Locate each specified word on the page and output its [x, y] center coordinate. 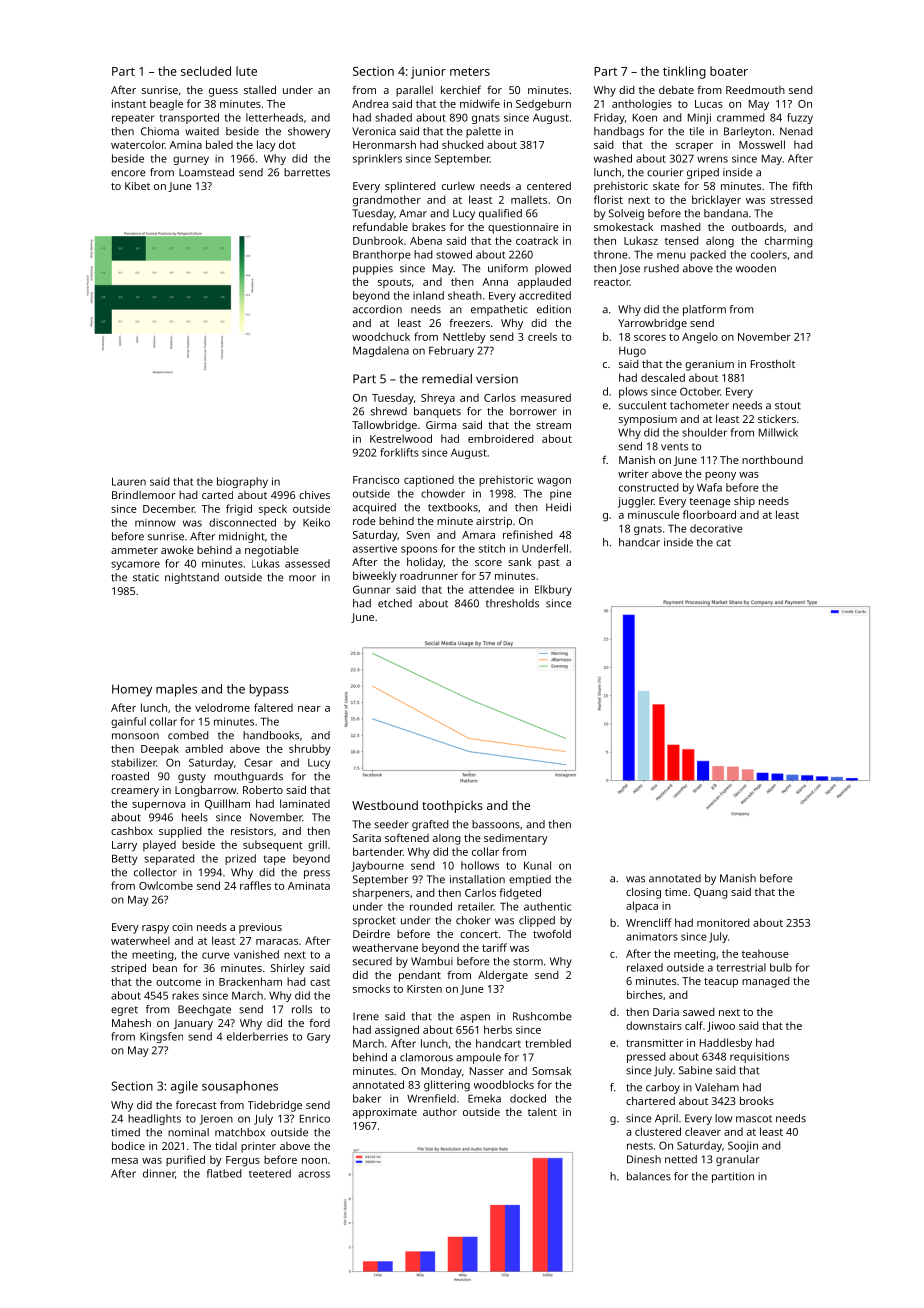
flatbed [224, 1173]
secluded [206, 71]
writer [633, 474]
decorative [716, 528]
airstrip [494, 522]
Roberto [263, 790]
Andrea [370, 103]
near [309, 709]
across [314, 1174]
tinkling [684, 72]
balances [649, 1176]
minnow [155, 523]
